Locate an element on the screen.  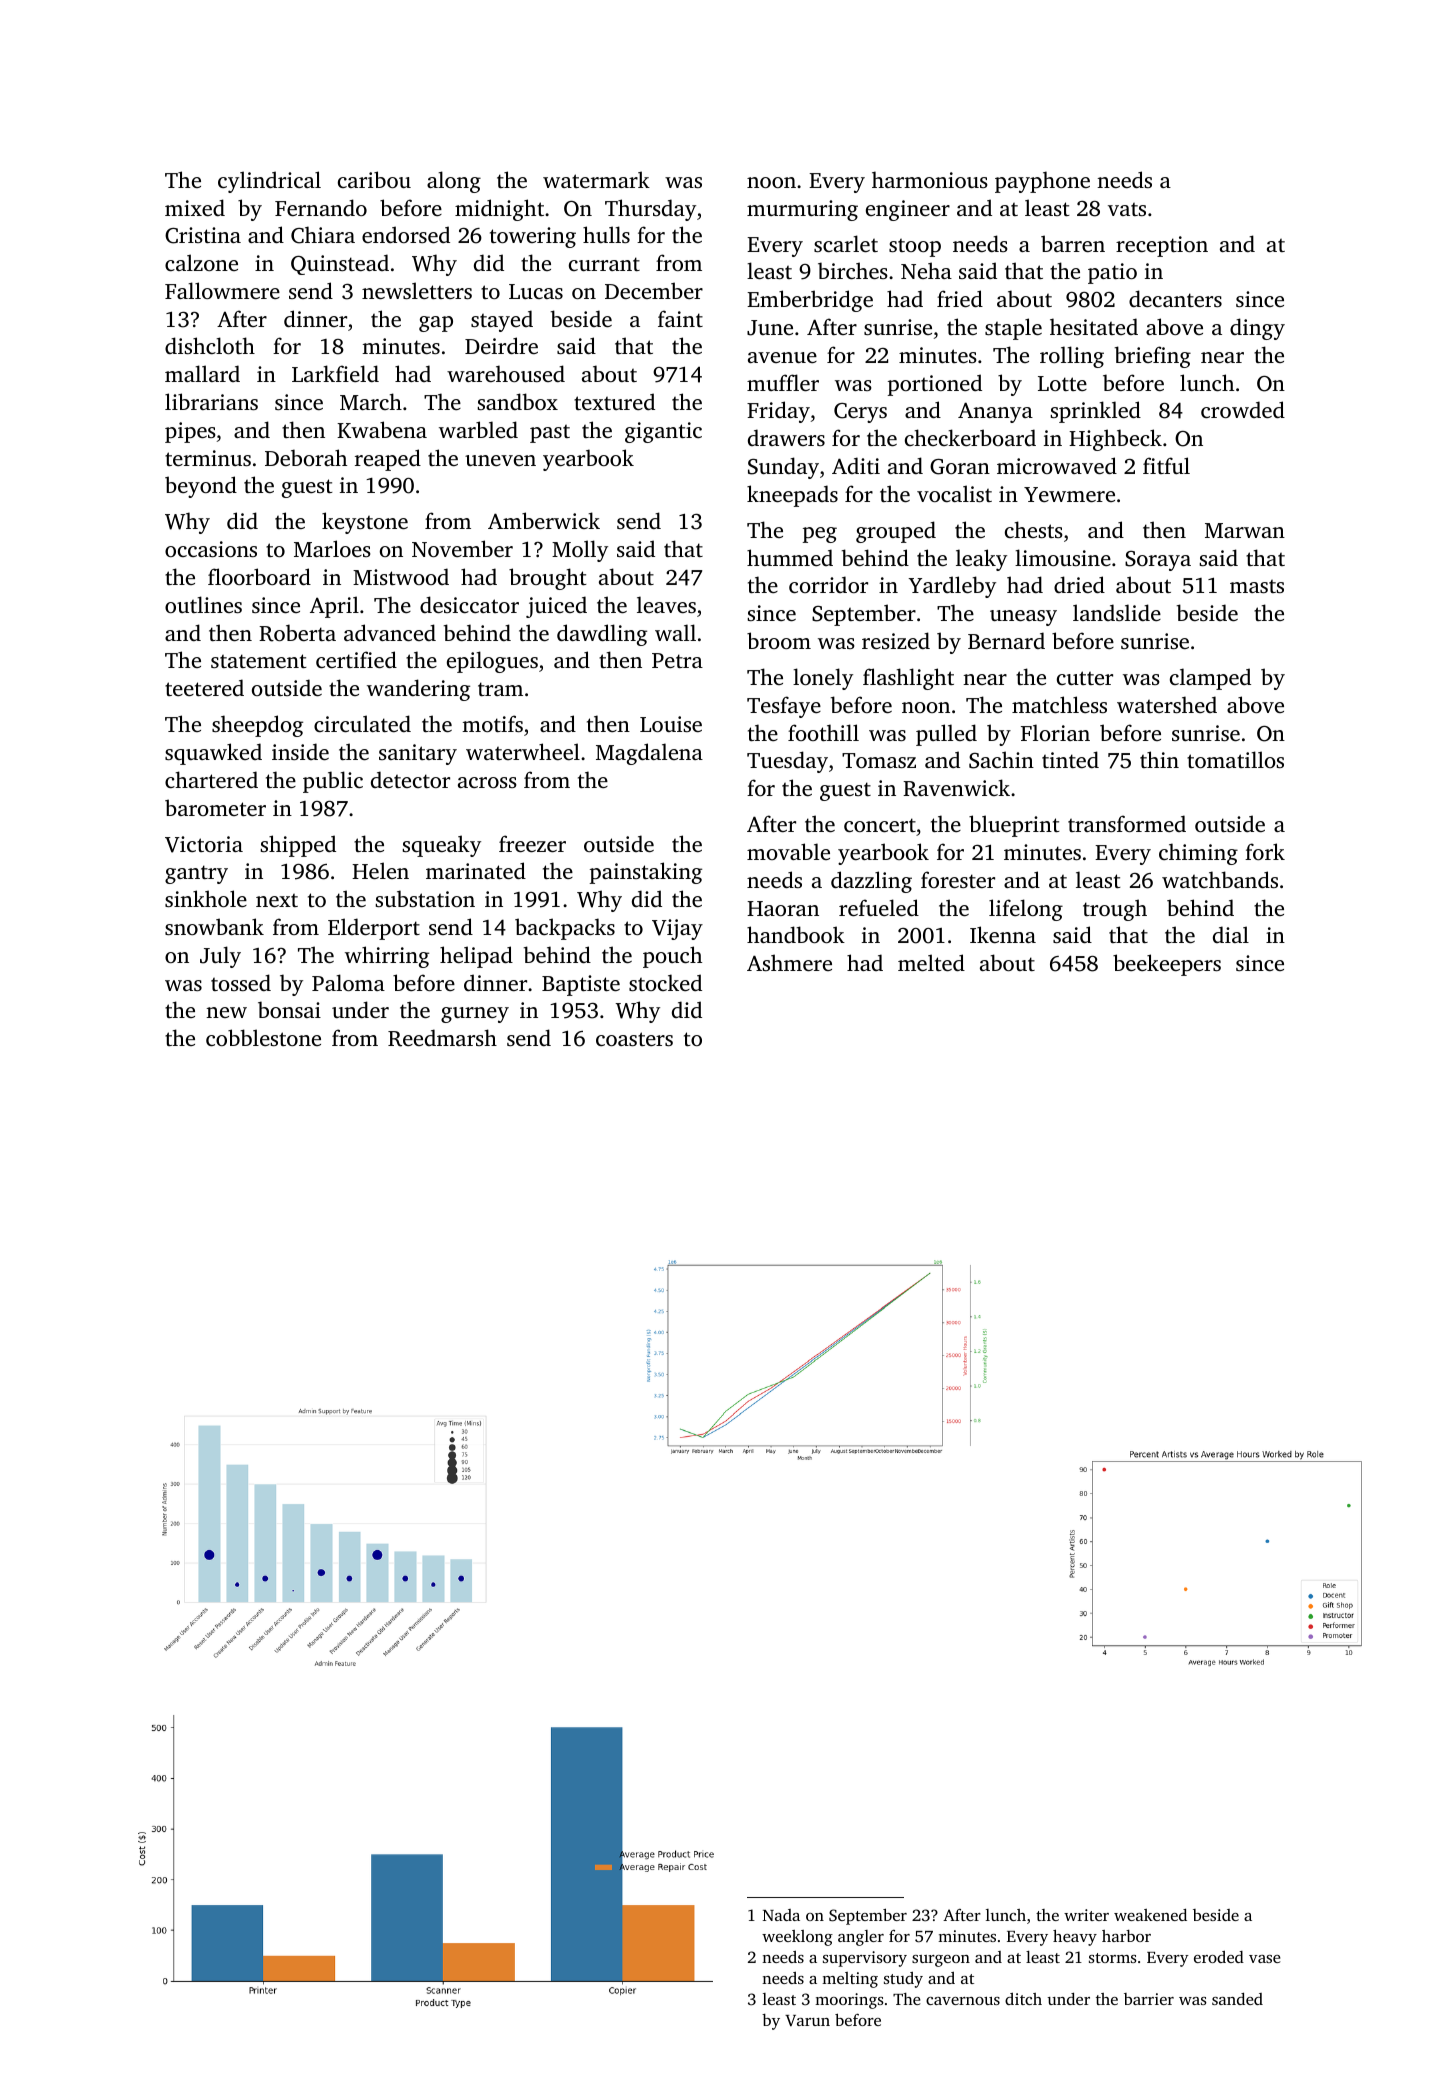
textured is located at coordinates (614, 401).
